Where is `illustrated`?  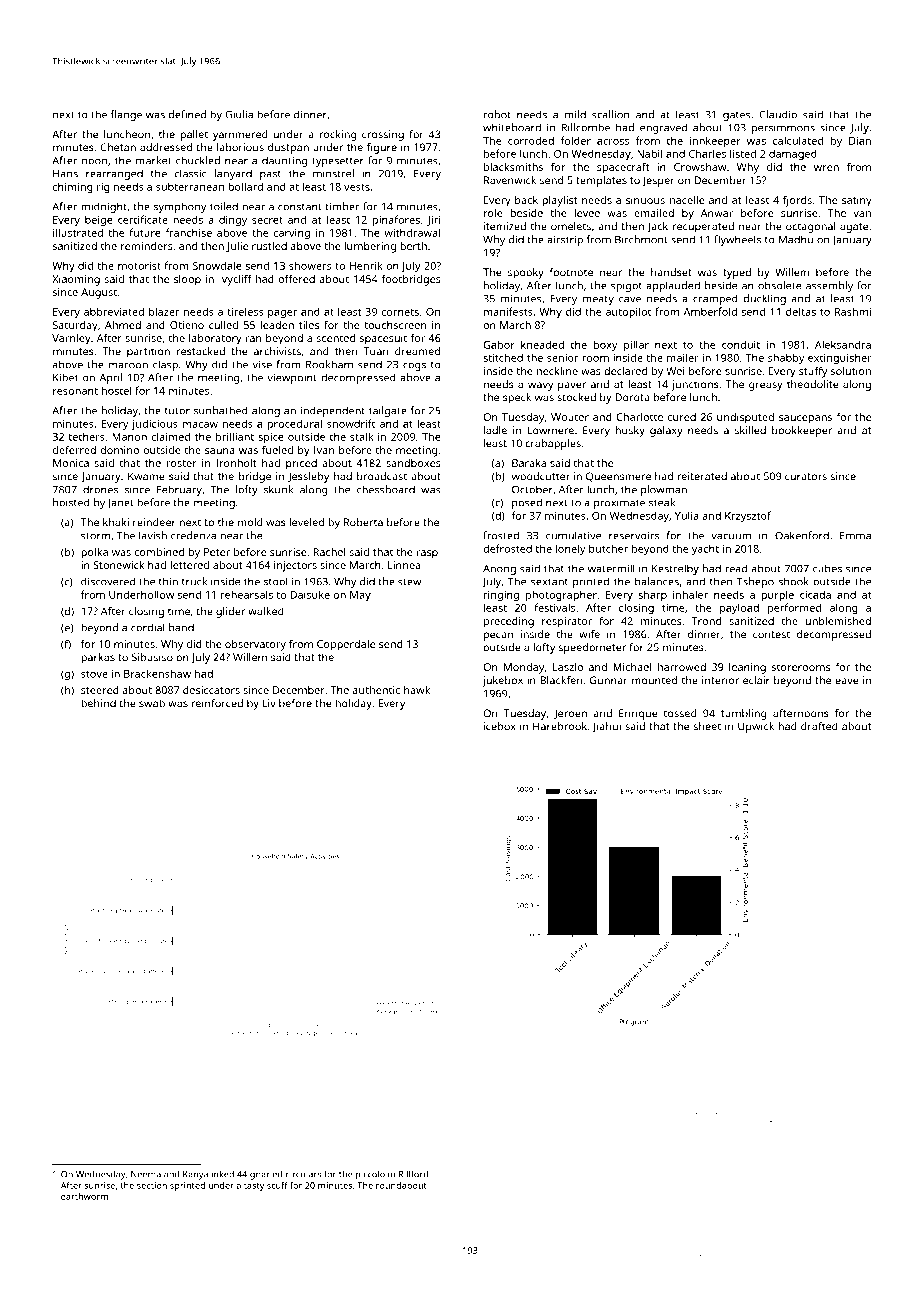
illustrated is located at coordinates (78, 232).
